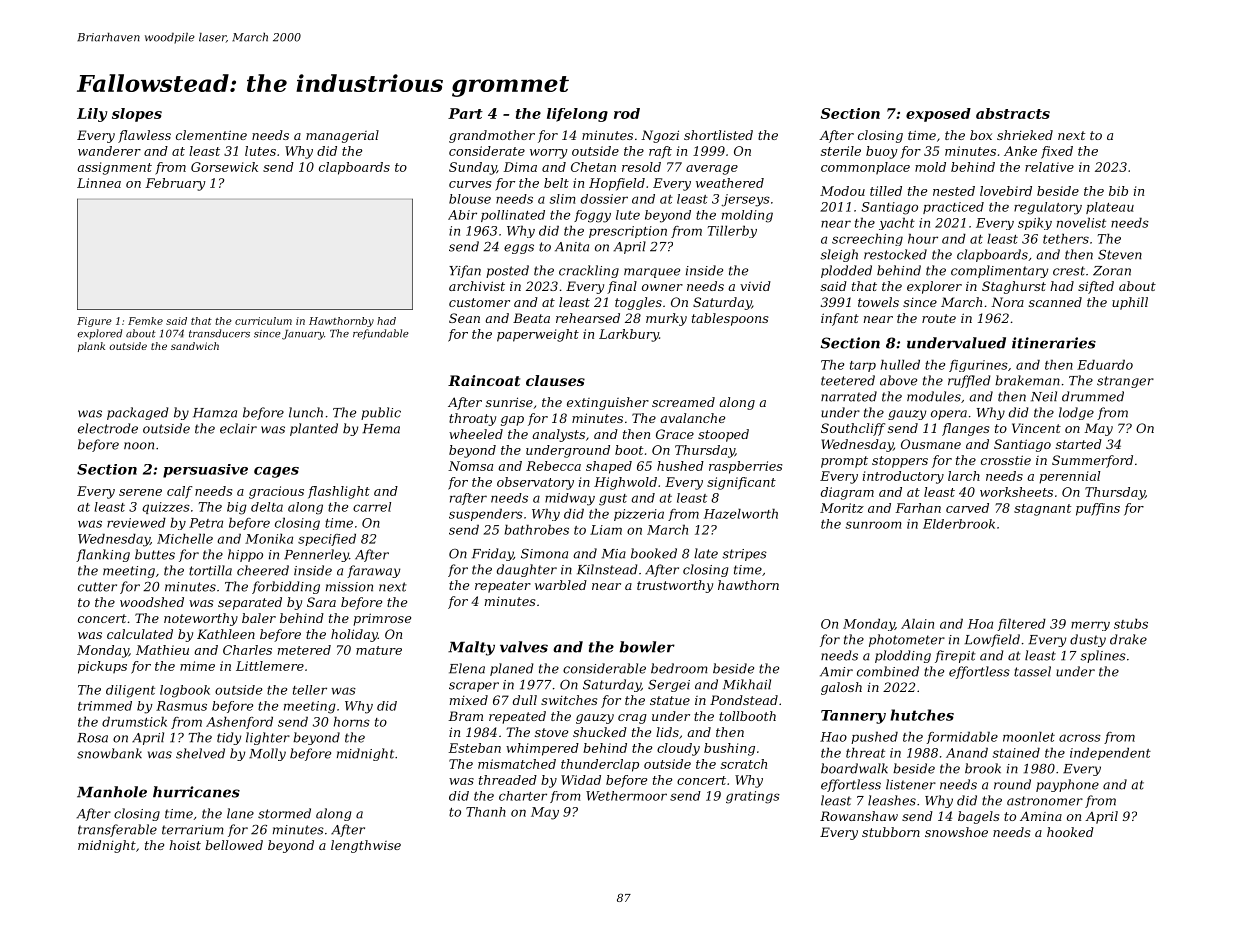 Image resolution: width=1233 pixels, height=952 pixels. Describe the element at coordinates (625, 483) in the page. I see `Highwold` at that location.
